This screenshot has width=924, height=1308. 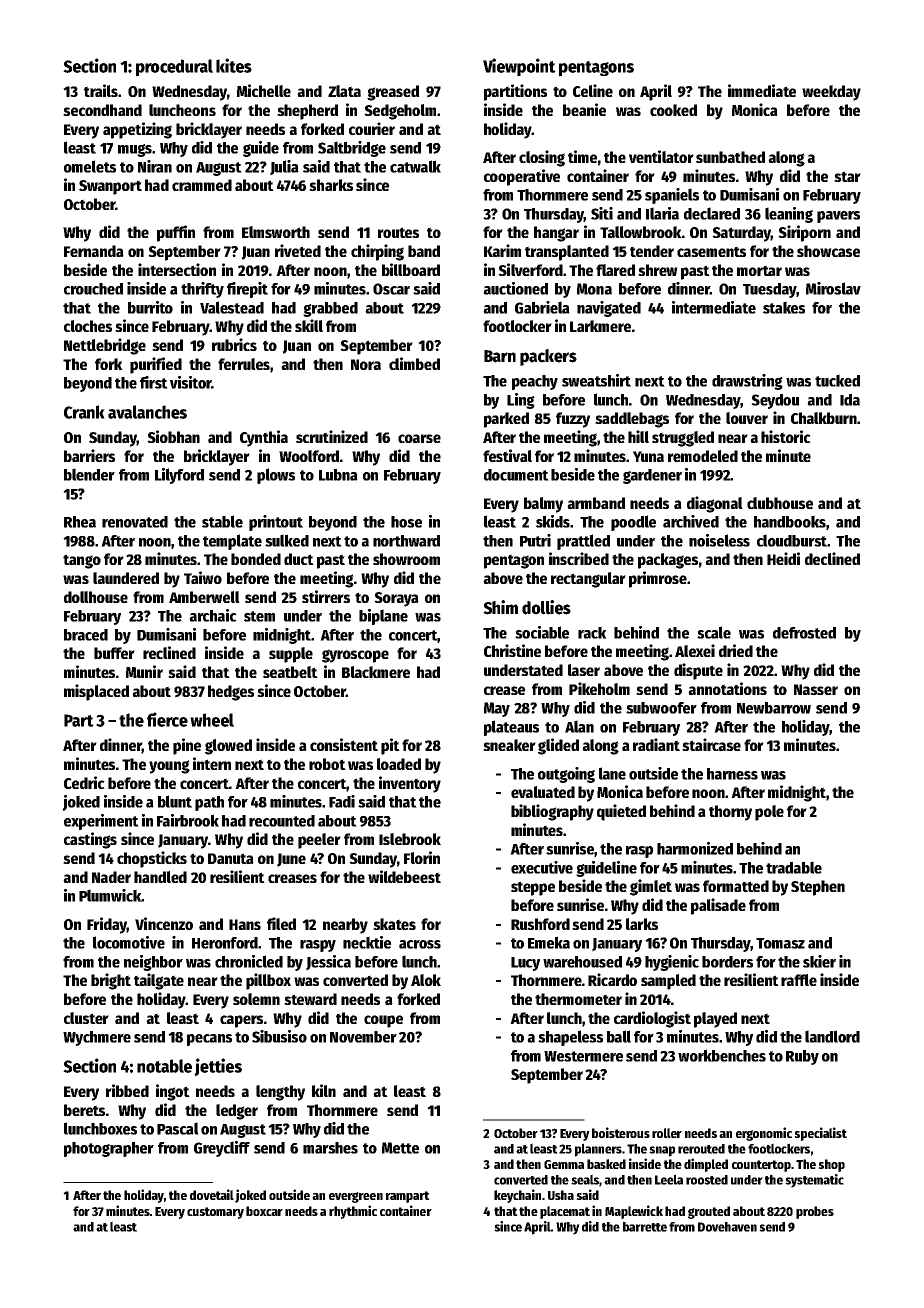 I want to click on balmy, so click(x=543, y=505).
